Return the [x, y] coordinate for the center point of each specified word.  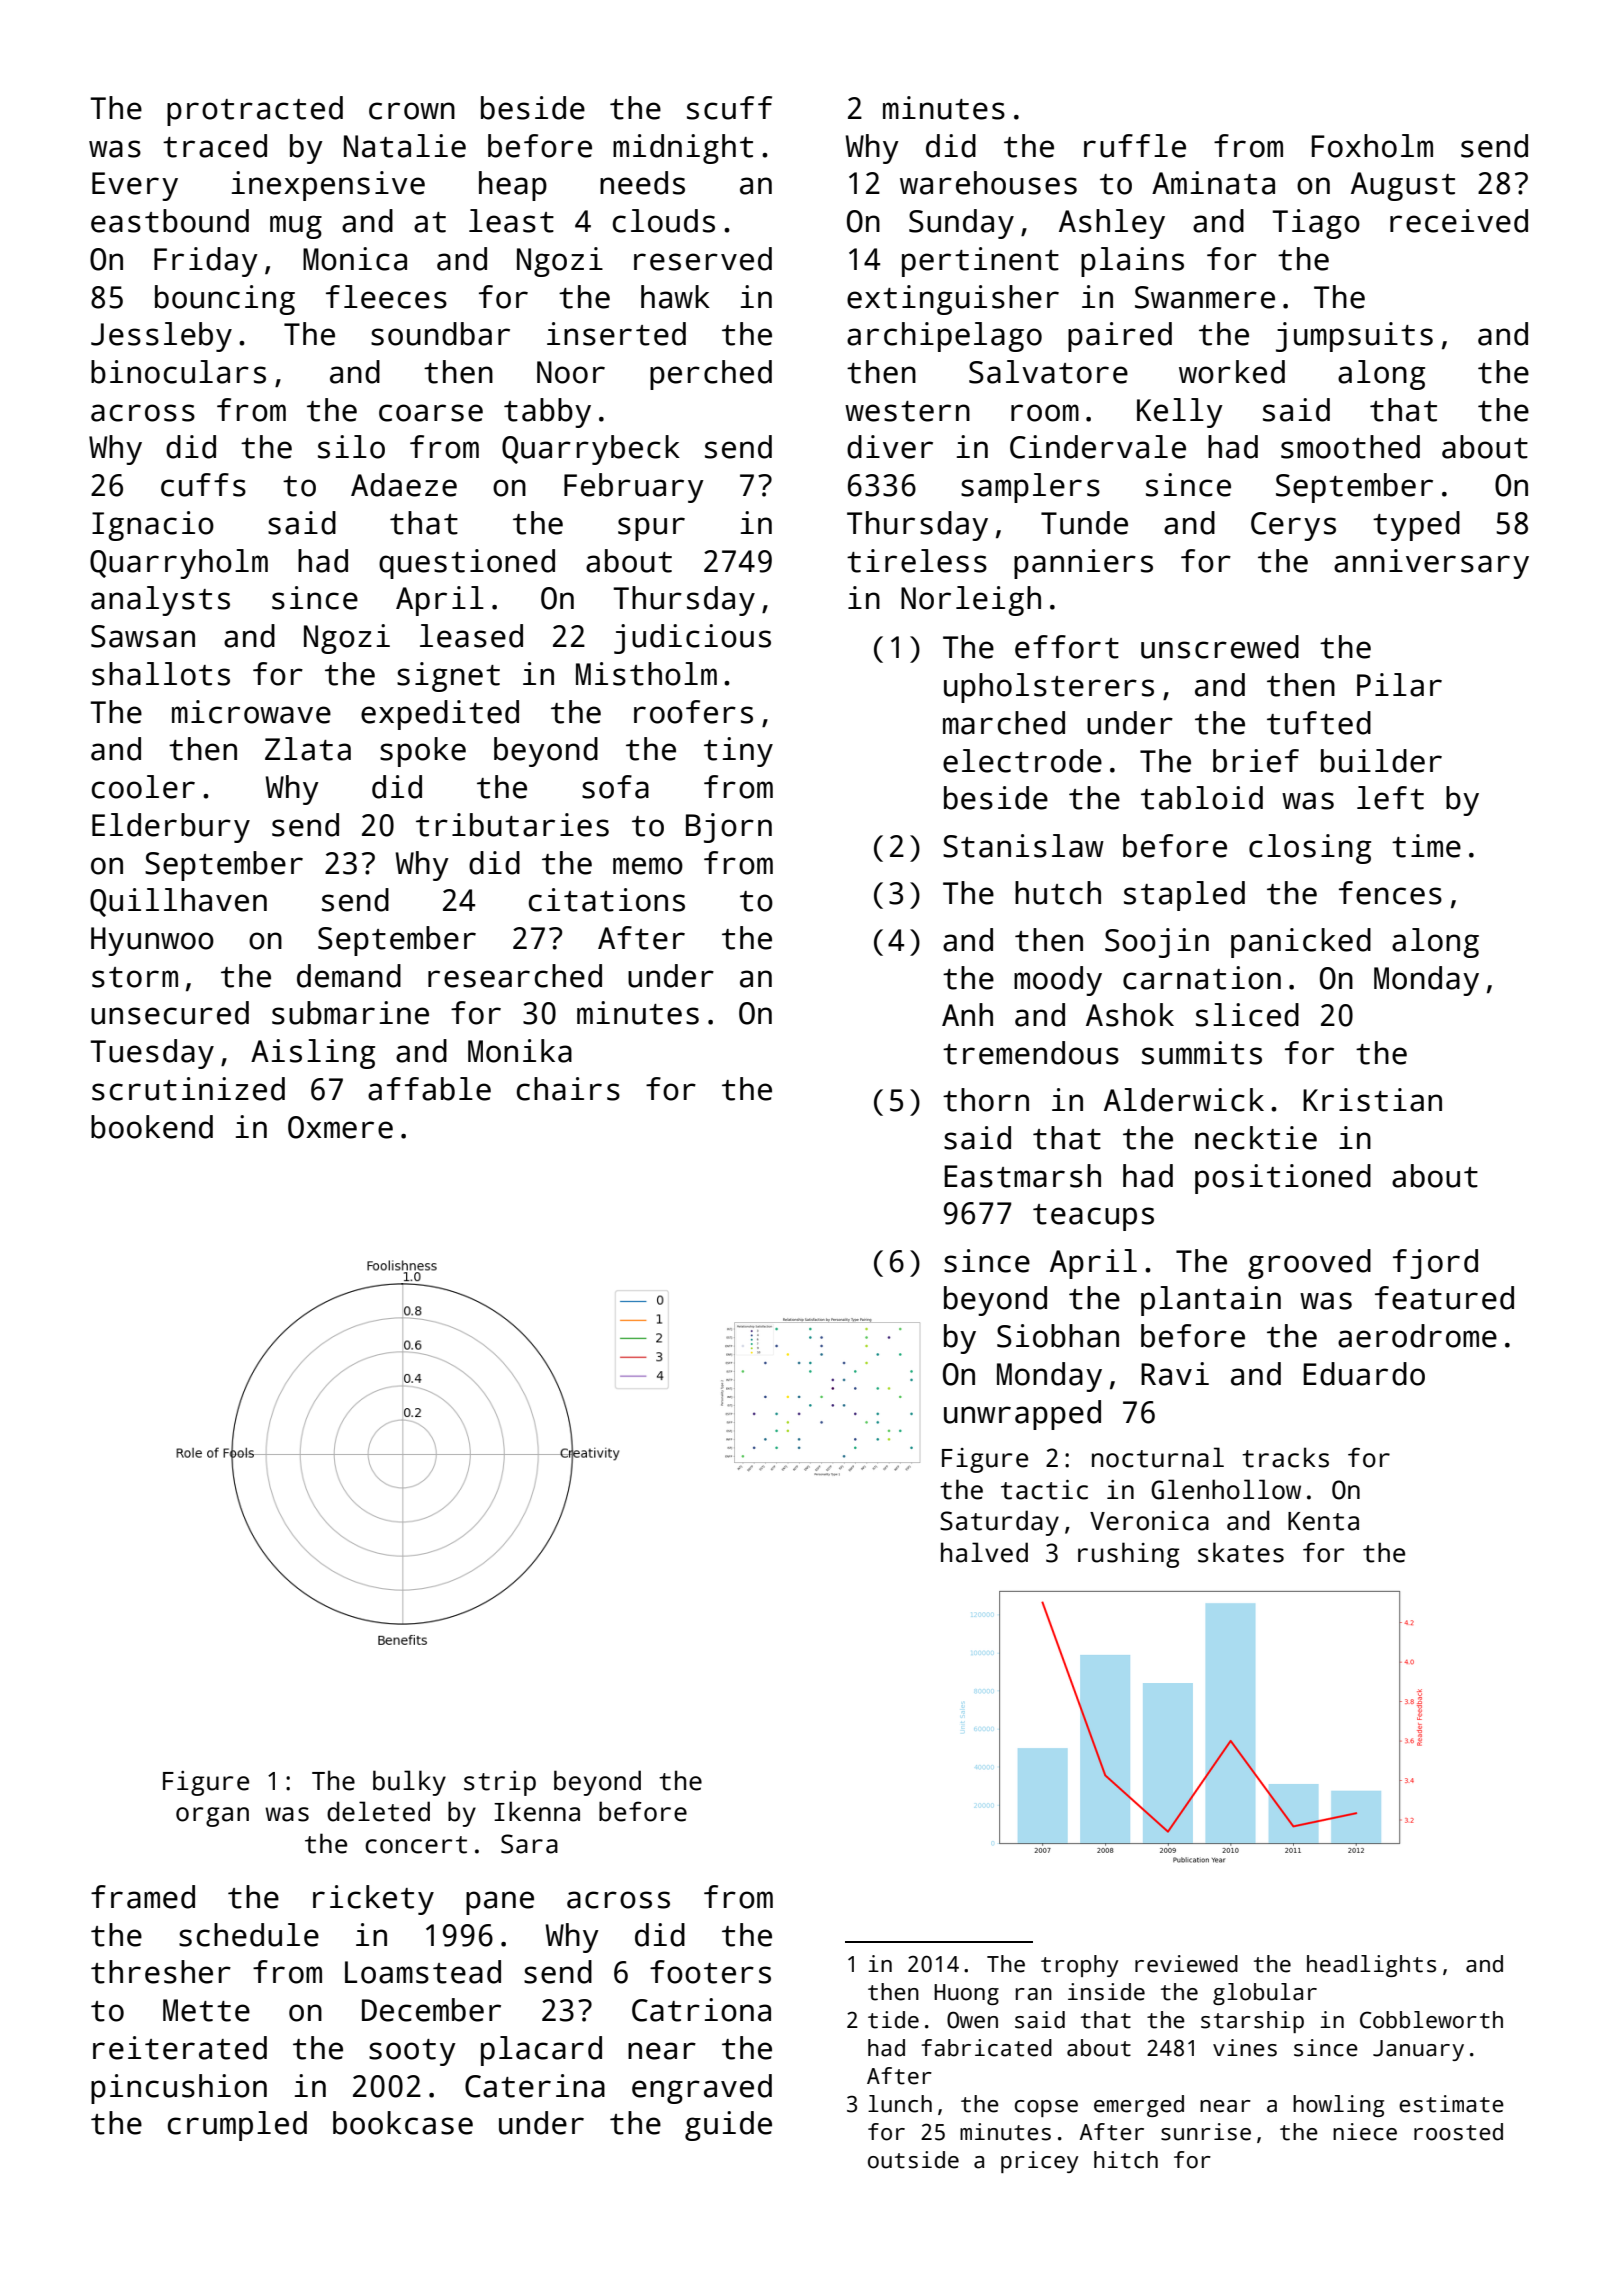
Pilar [1399, 685]
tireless [917, 561]
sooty [412, 2052]
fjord [1435, 1264]
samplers [1030, 488]
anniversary [1431, 564]
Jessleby [161, 337]
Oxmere [340, 1127]
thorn [986, 1100]
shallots [161, 674]
